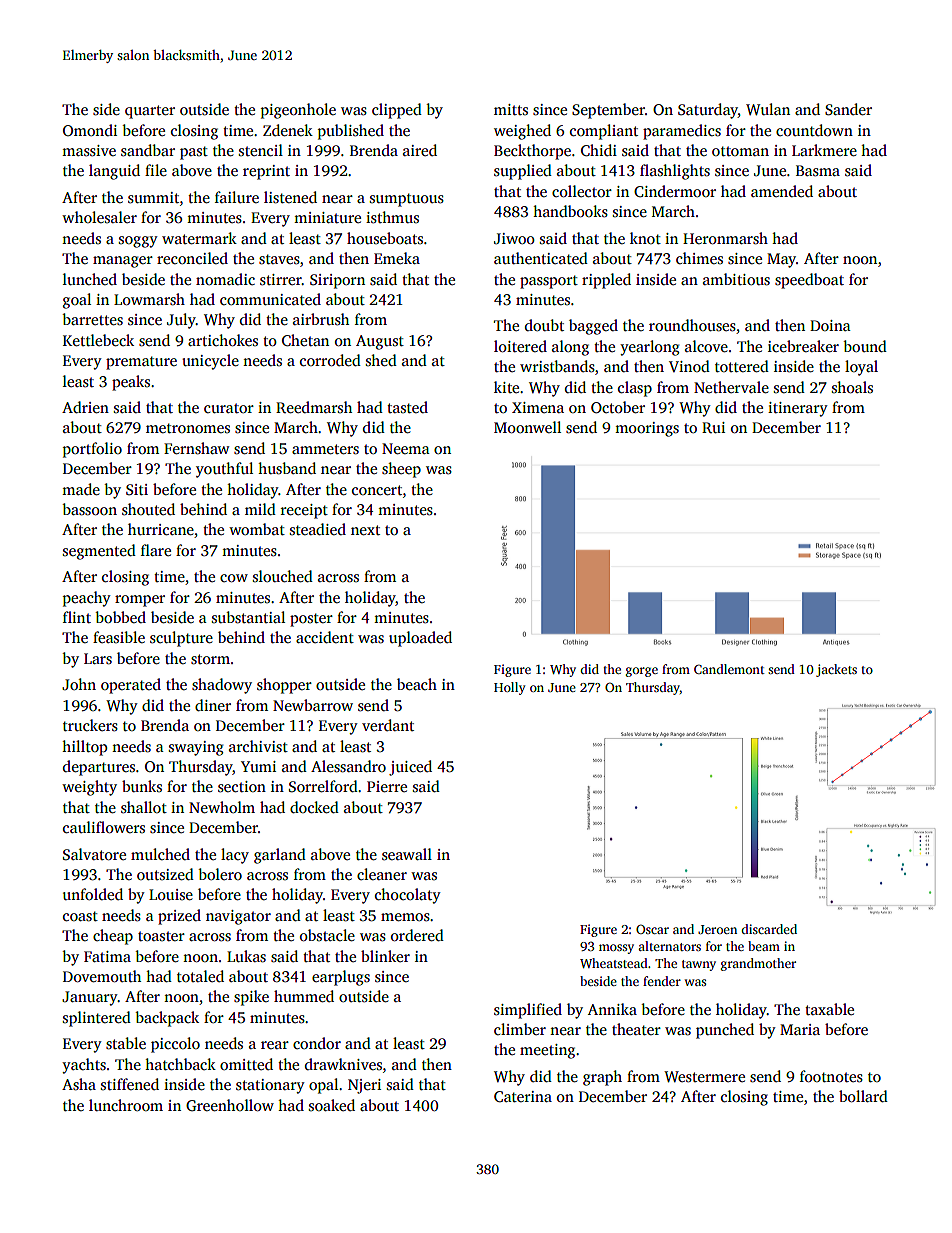 The image size is (952, 1233). I want to click on discarded, so click(769, 929).
